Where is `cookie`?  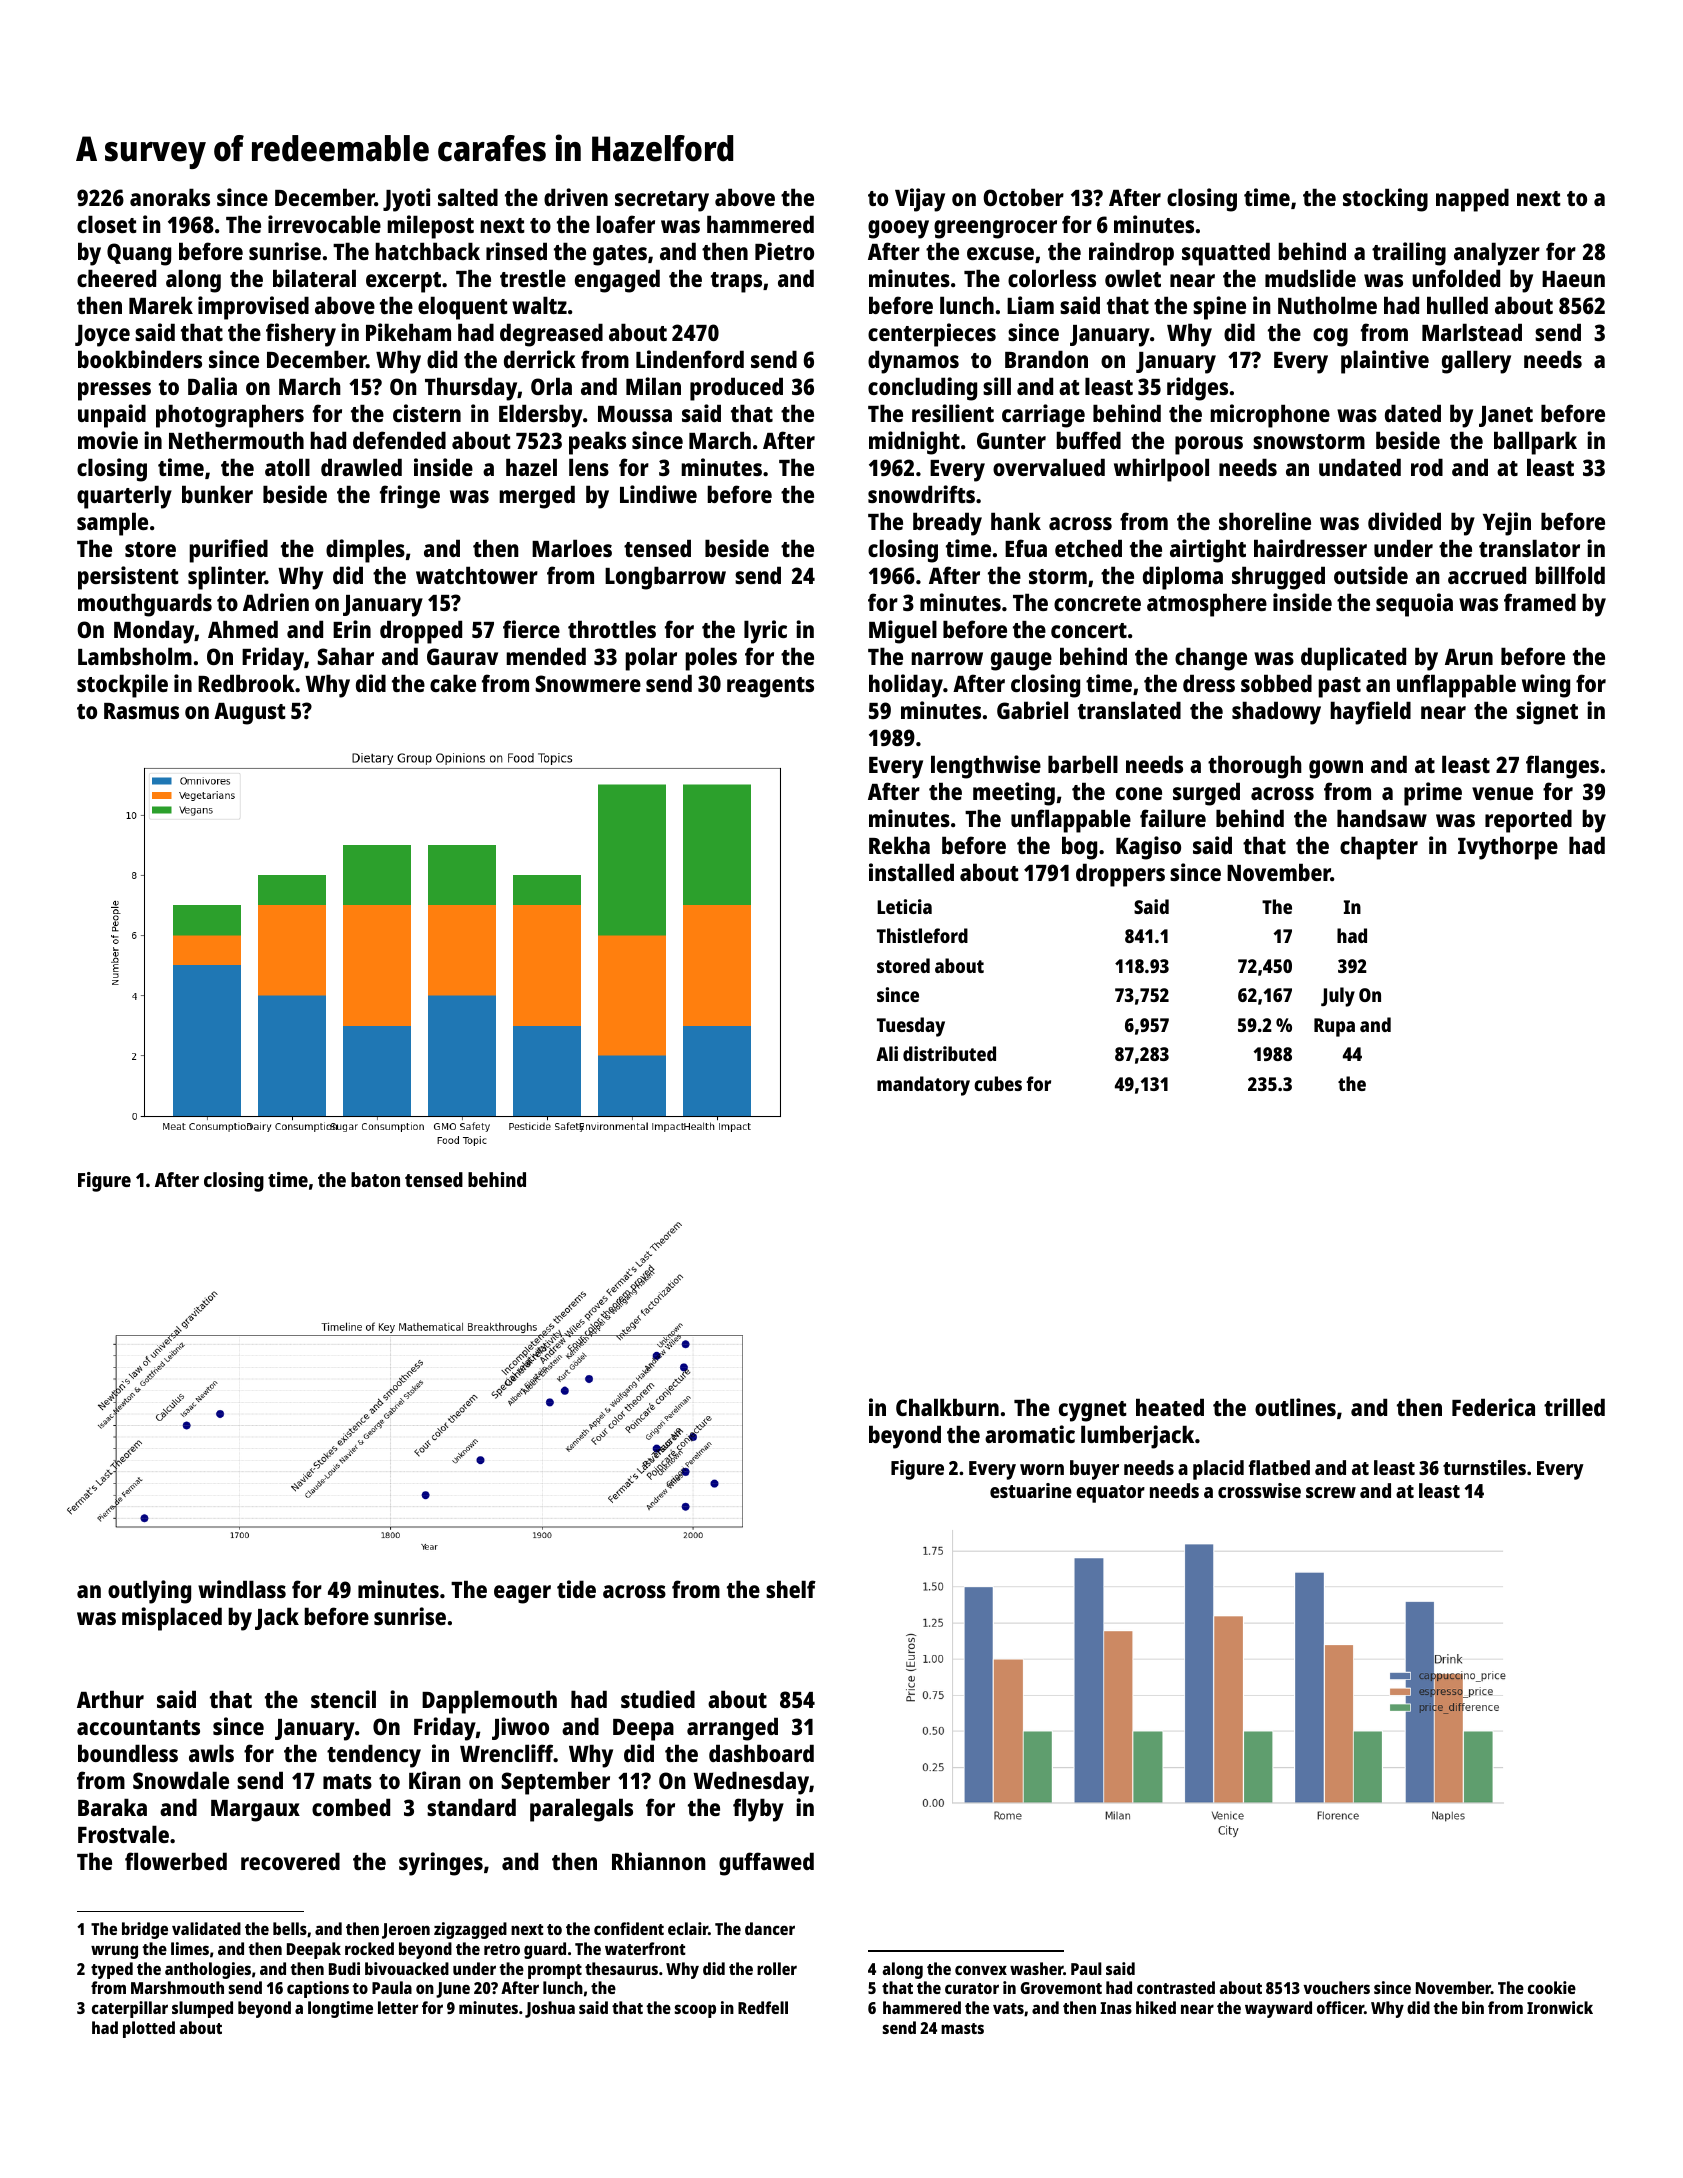
cookie is located at coordinates (1552, 1987).
